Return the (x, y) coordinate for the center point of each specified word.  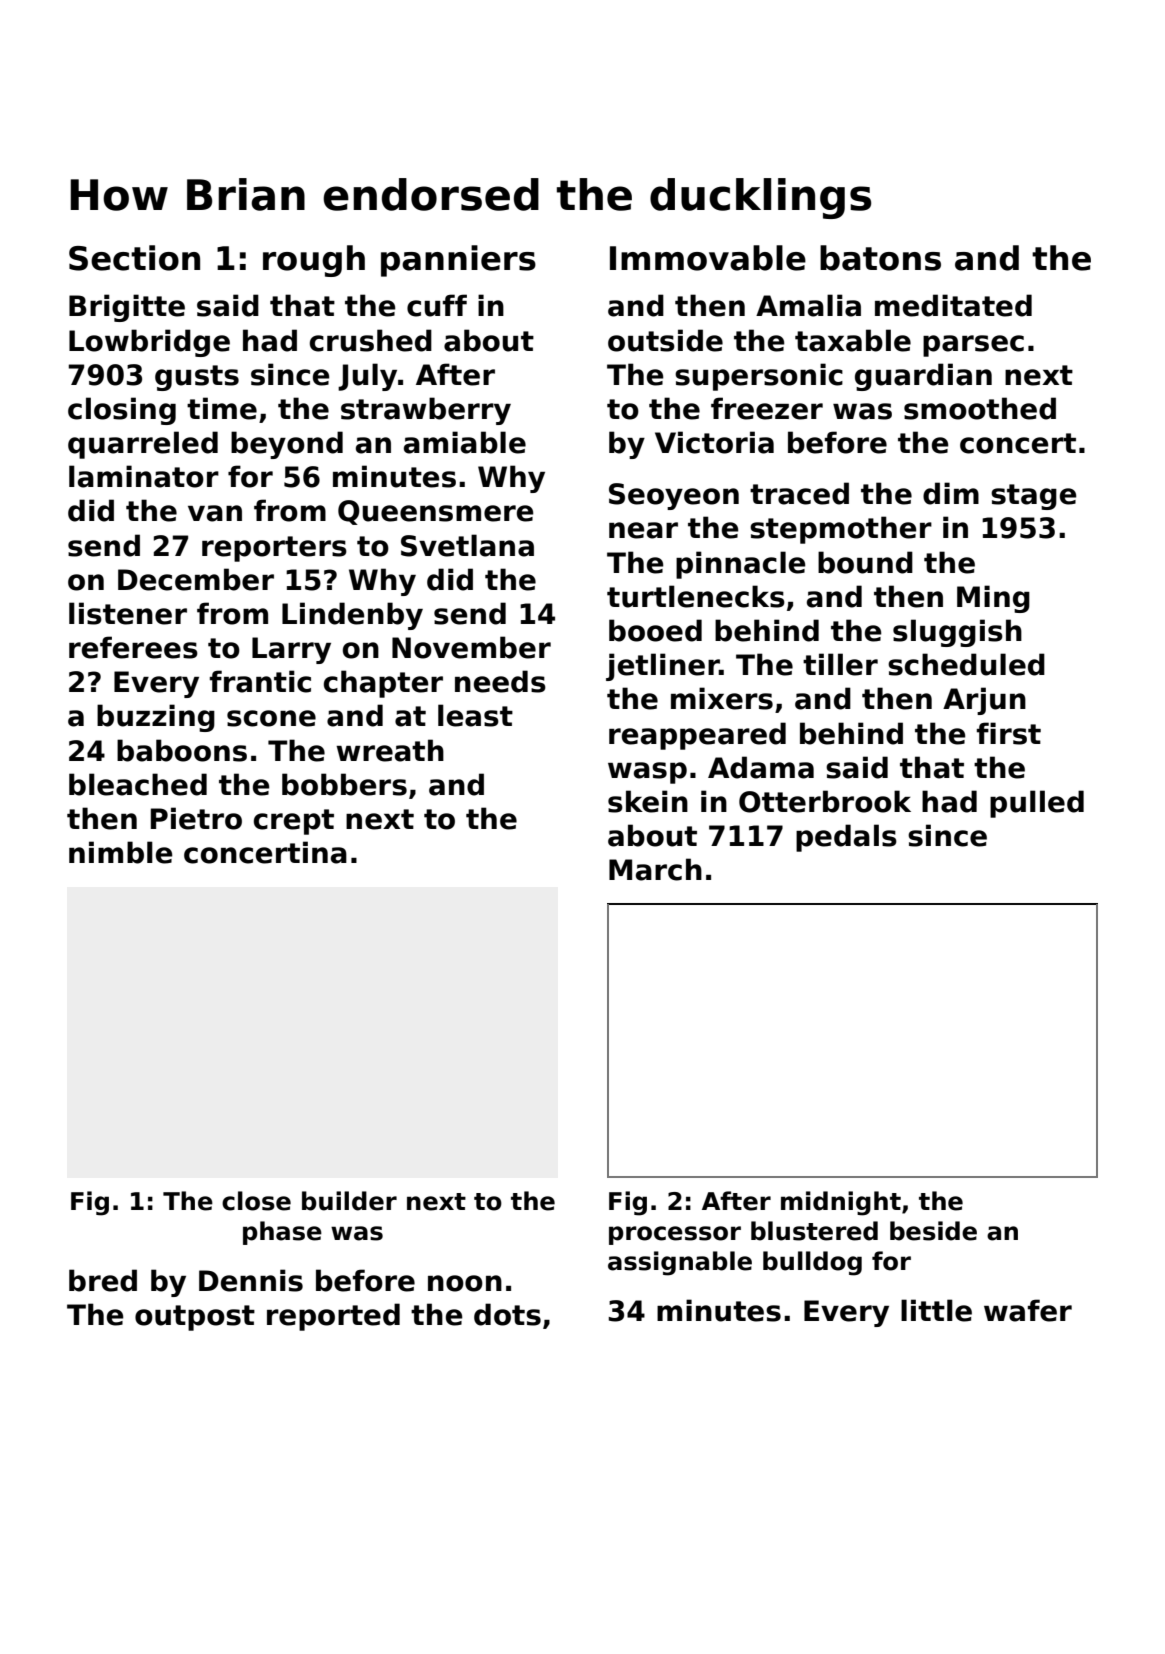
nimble (121, 852)
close (256, 1201)
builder (349, 1201)
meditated (953, 305)
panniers (458, 261)
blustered (814, 1231)
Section (134, 258)
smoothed (980, 408)
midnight (841, 1203)
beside (933, 1231)
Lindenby (352, 616)
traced (799, 493)
